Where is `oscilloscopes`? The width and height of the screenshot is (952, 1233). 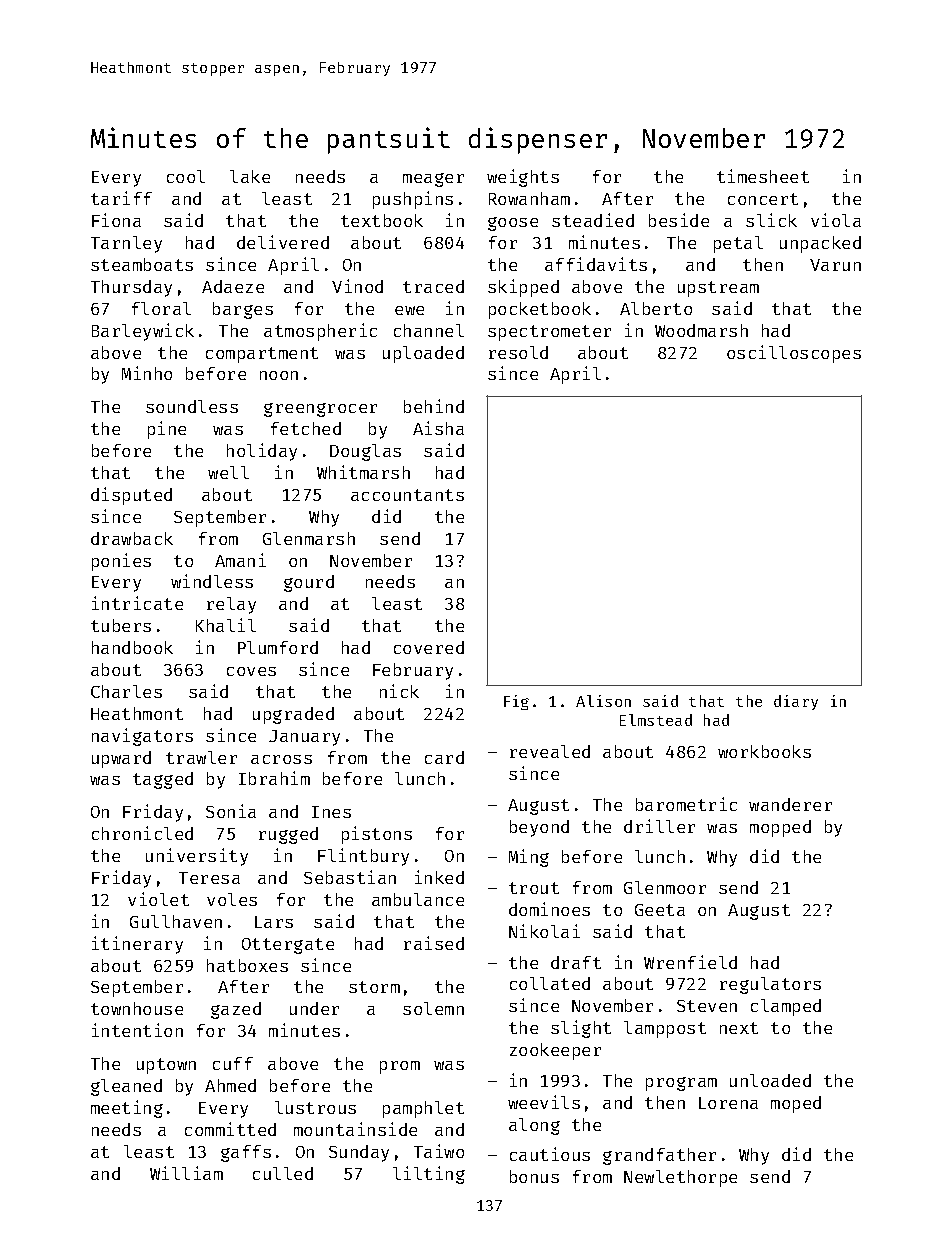
oscilloscopes is located at coordinates (794, 354).
